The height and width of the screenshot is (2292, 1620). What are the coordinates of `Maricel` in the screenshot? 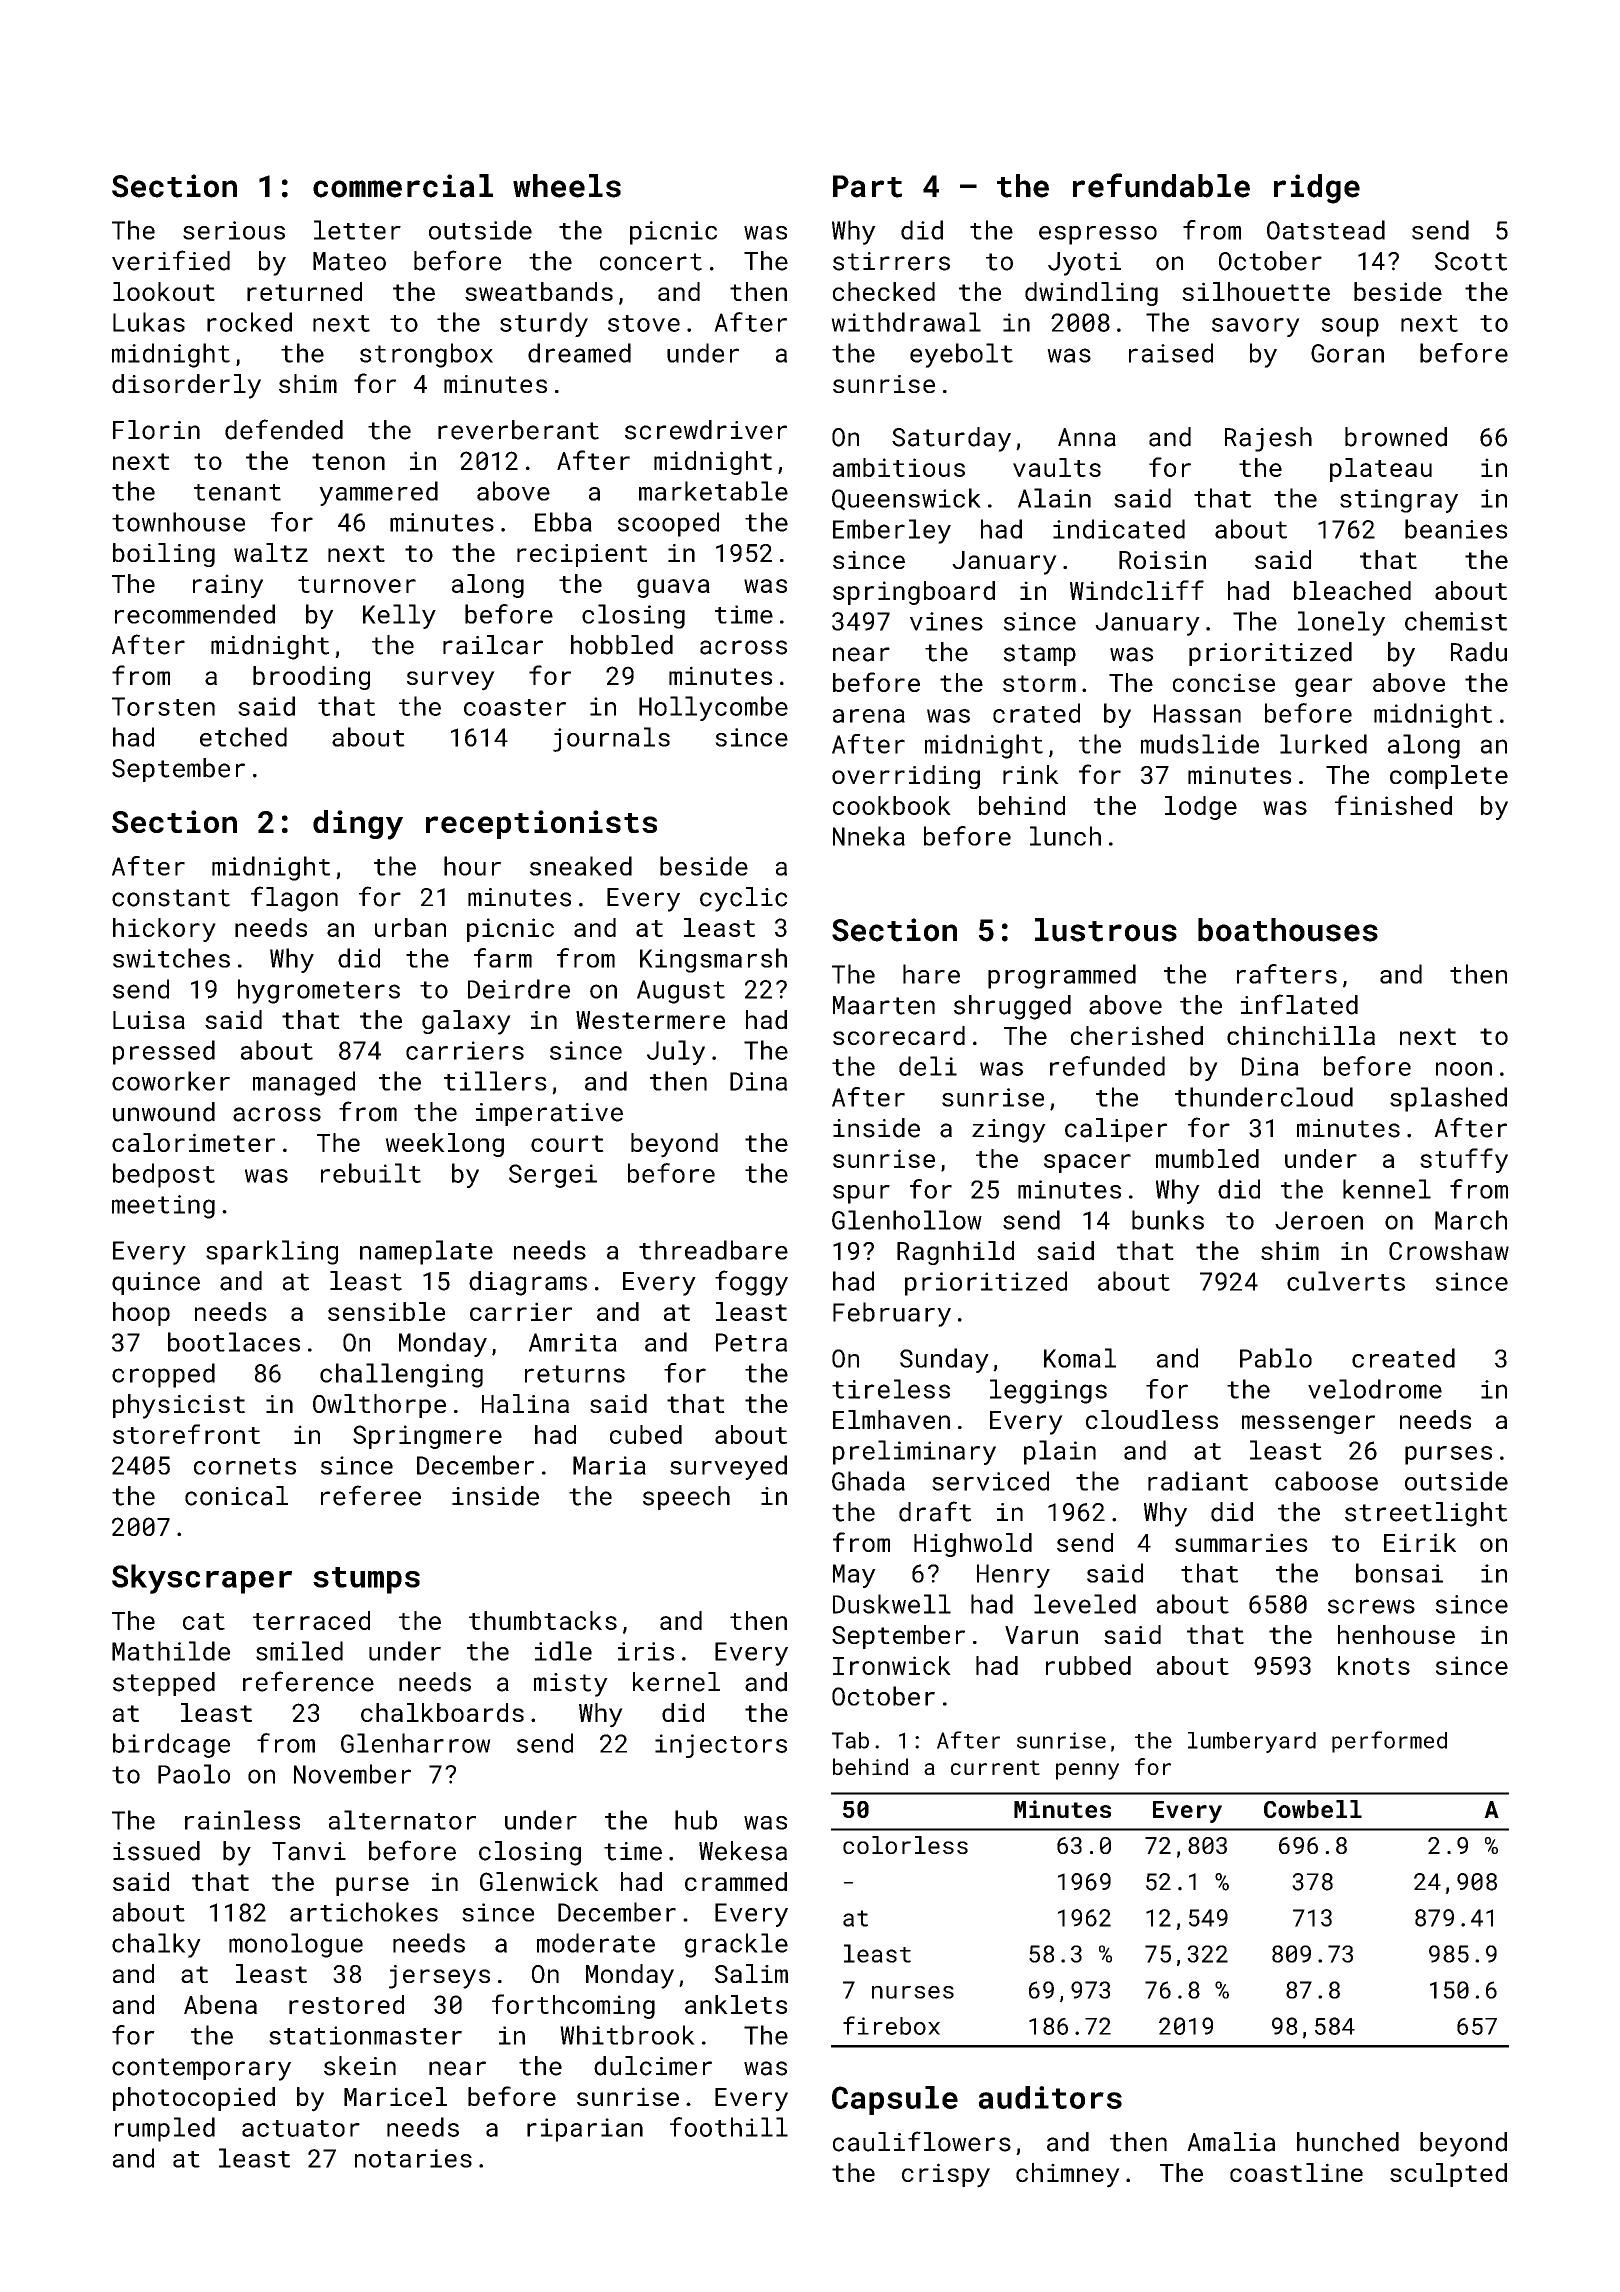 It's located at (395, 2096).
